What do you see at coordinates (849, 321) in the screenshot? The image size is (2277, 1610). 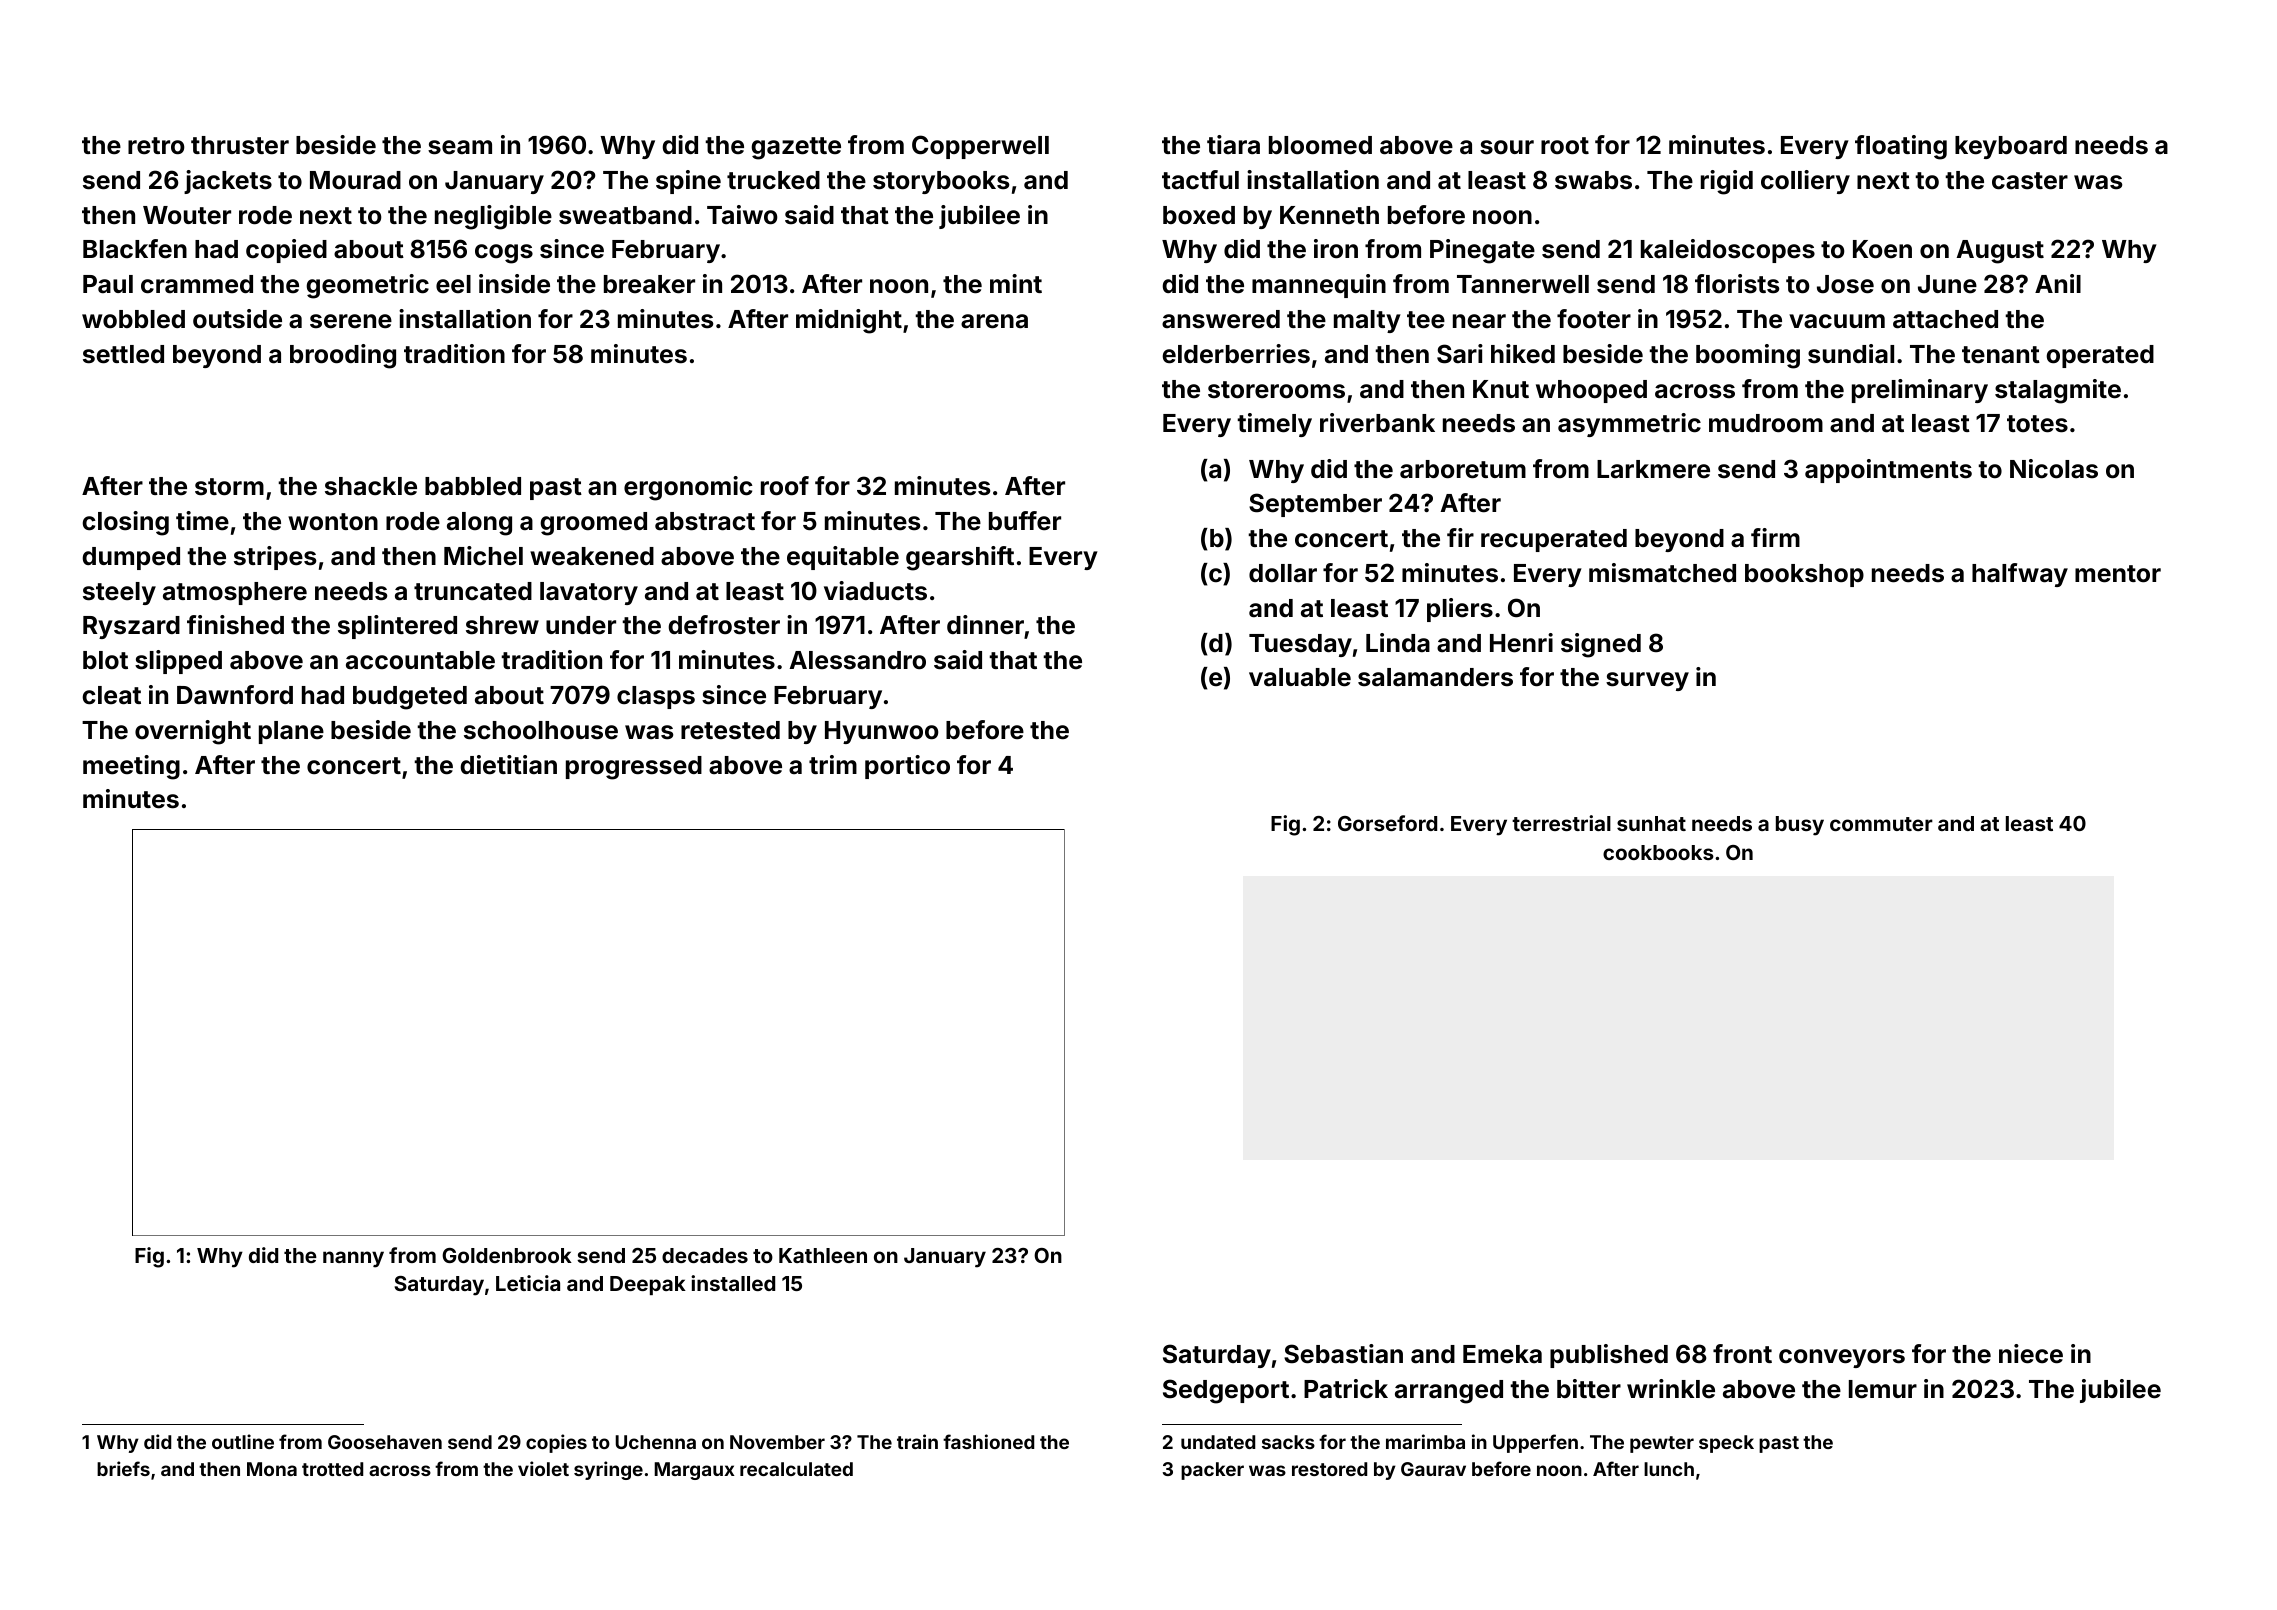 I see `midnight` at bounding box center [849, 321].
